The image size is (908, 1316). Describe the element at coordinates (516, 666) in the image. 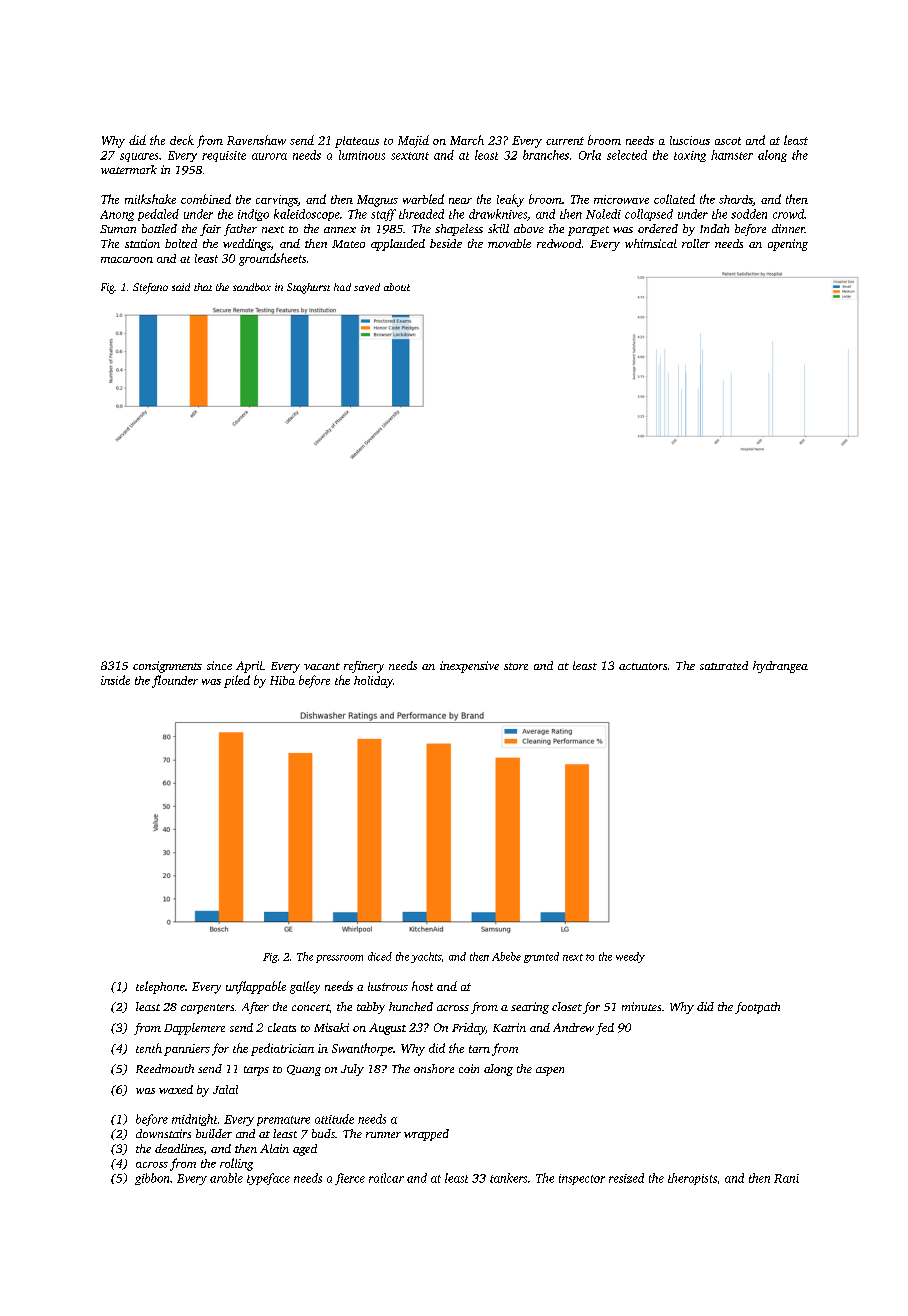

I see `store` at that location.
